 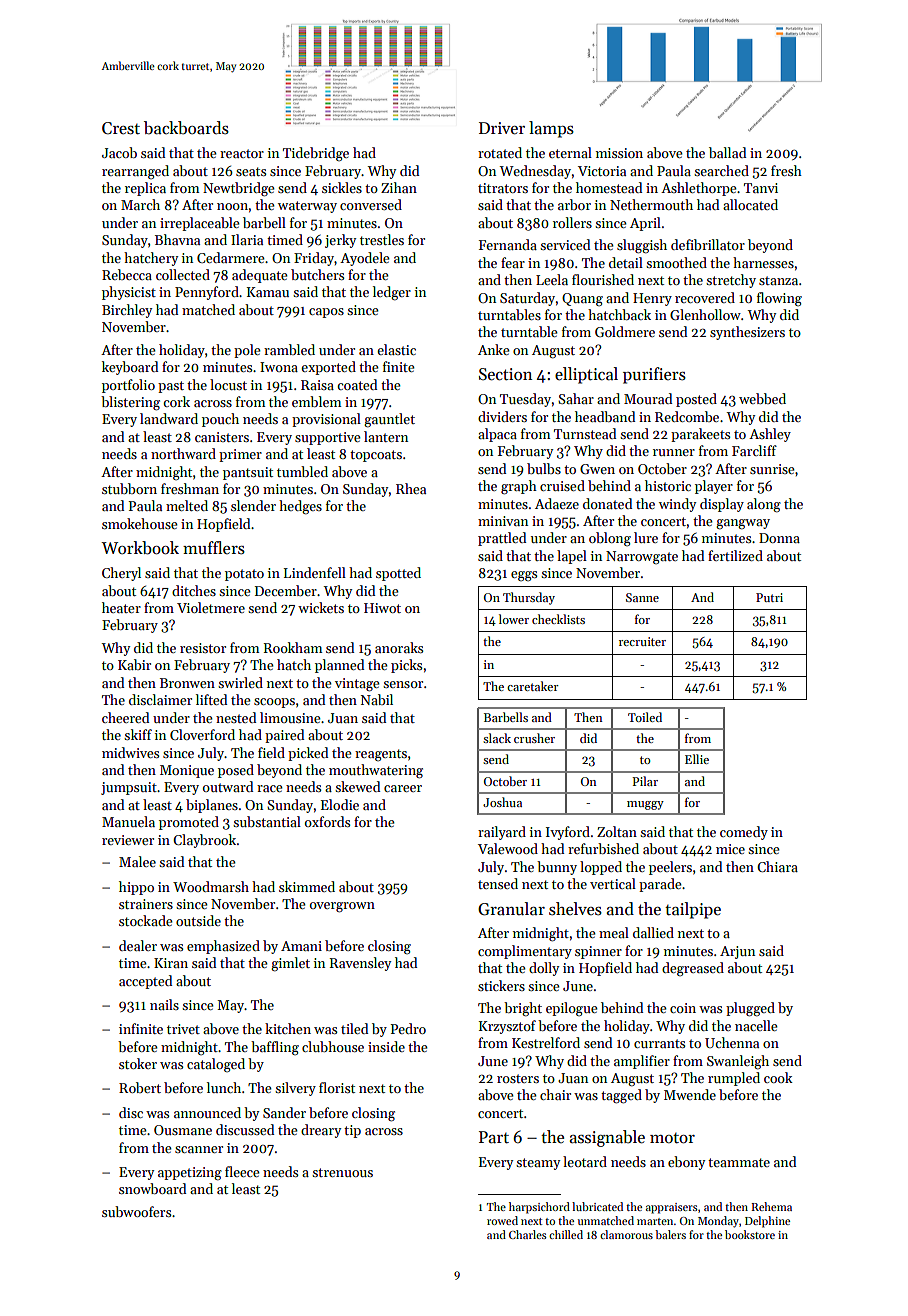 I want to click on anoraks, so click(x=399, y=647).
